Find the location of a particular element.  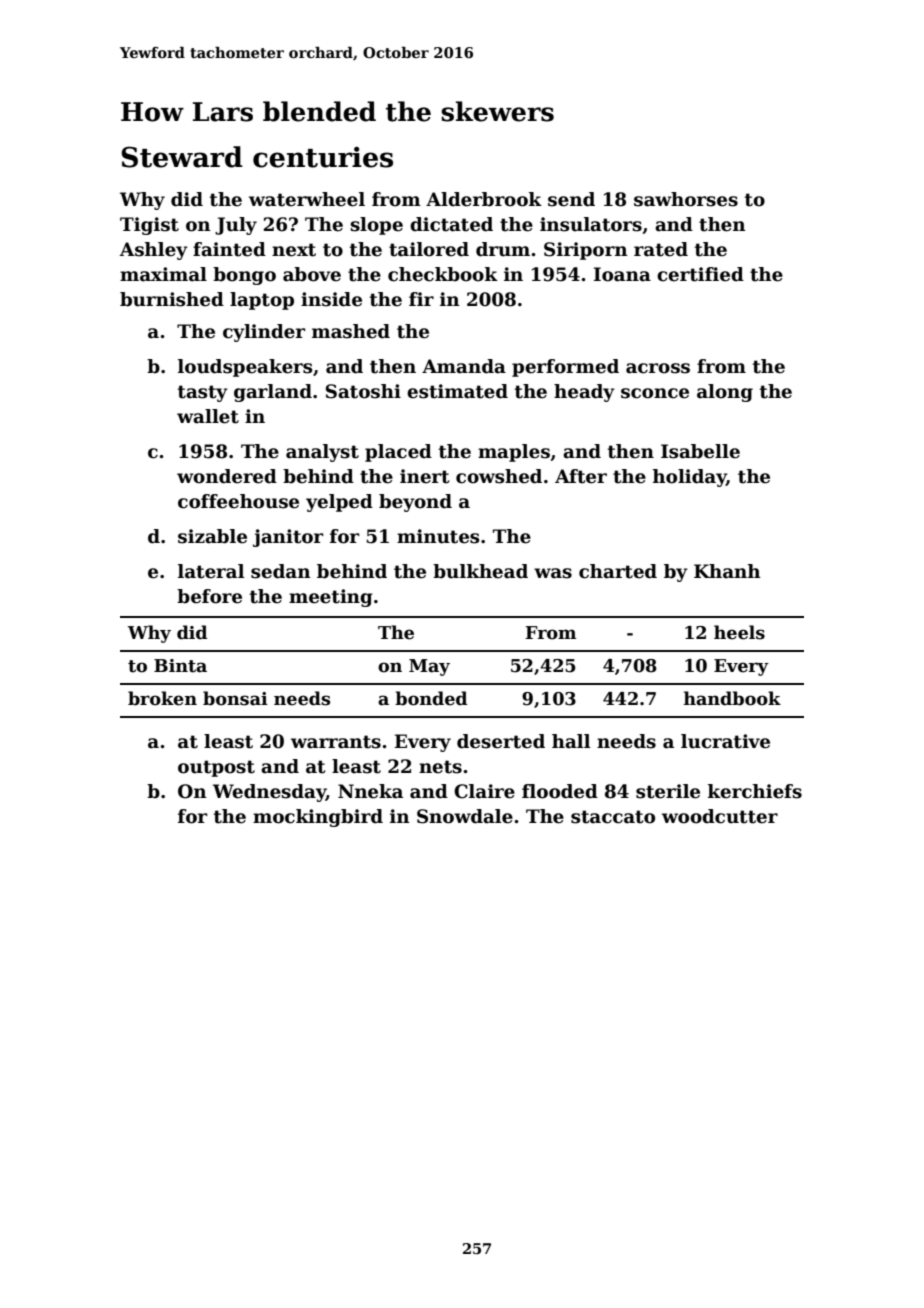

Steward is located at coordinates (182, 157).
